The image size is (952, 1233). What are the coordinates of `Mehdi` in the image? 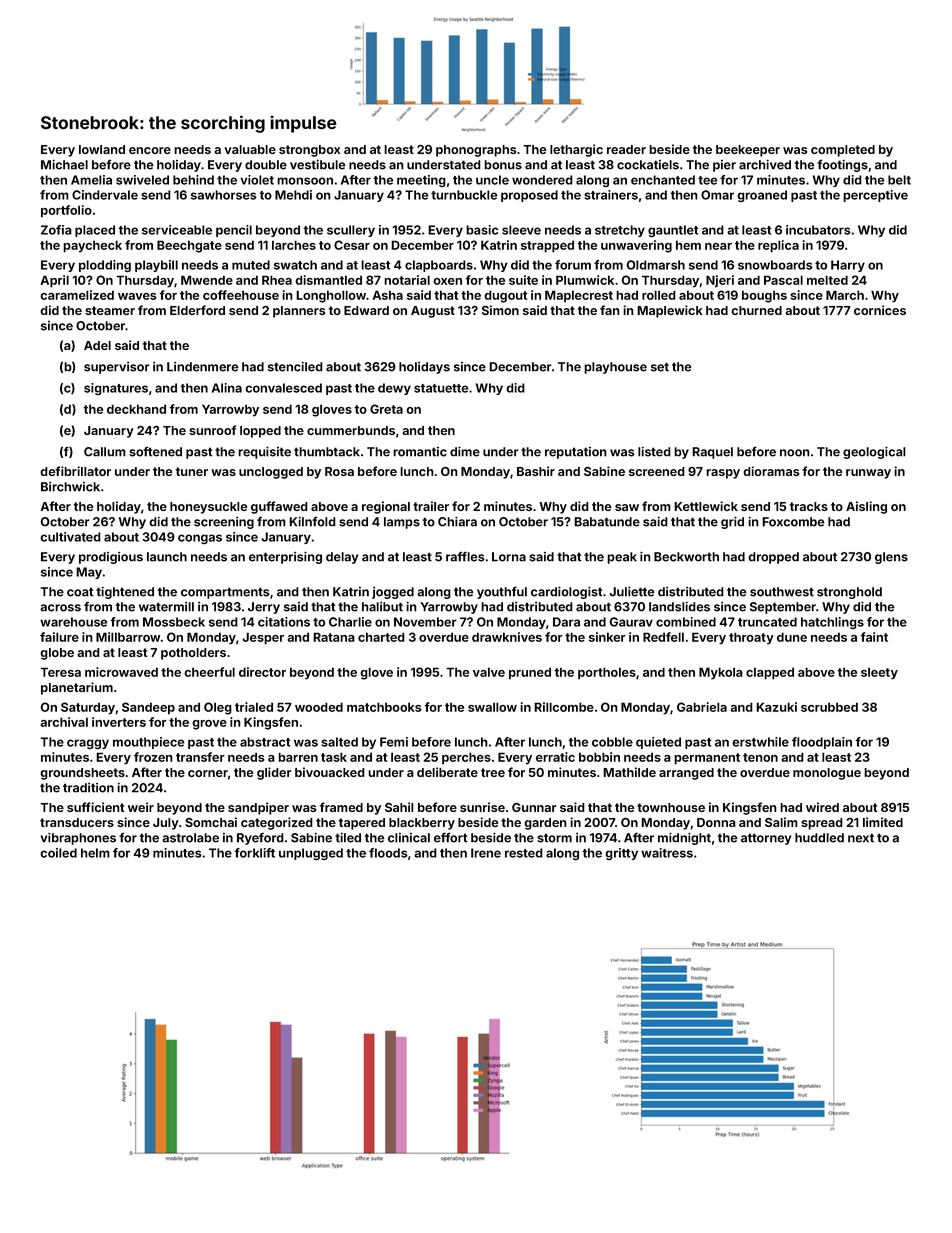 It's located at (293, 195).
